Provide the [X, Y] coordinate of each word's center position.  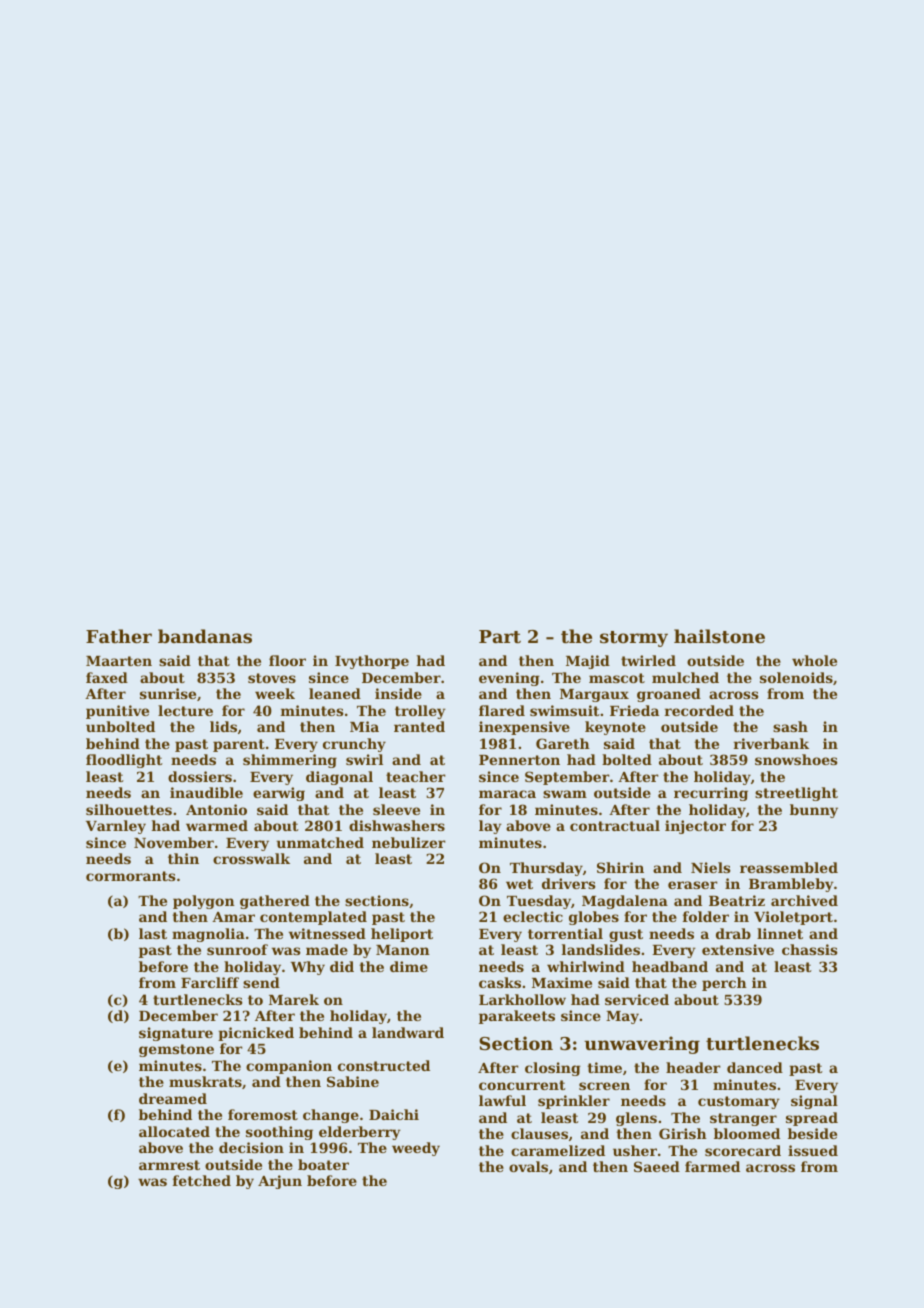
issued [813, 1150]
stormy [634, 639]
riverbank [771, 743]
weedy [416, 1149]
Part [500, 636]
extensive [738, 949]
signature [176, 1034]
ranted [419, 726]
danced [755, 1067]
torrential [565, 933]
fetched [202, 1180]
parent [239, 745]
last [153, 933]
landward [408, 1032]
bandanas [205, 636]
